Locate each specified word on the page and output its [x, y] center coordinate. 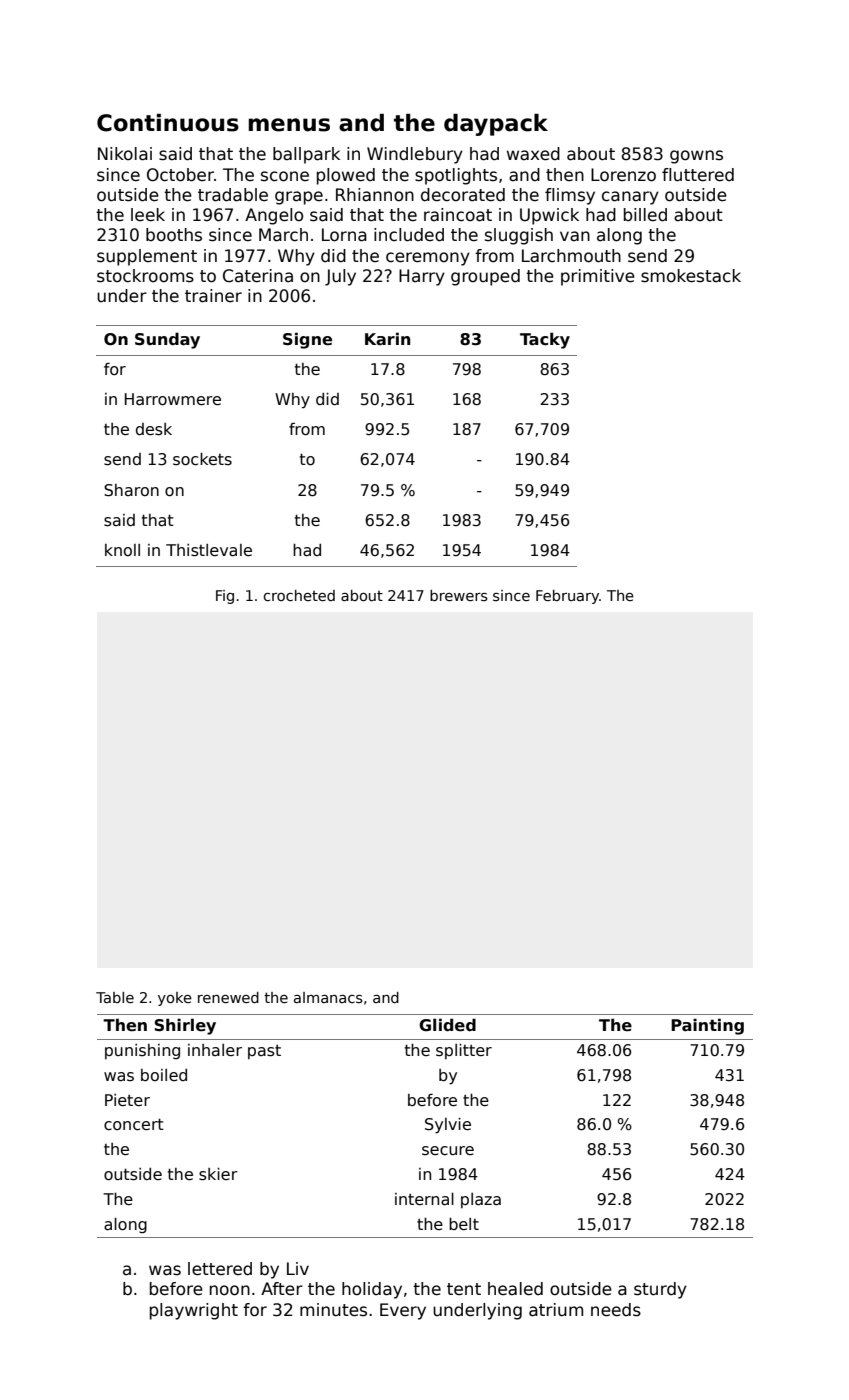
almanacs [328, 997]
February [567, 597]
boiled [164, 1075]
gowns [696, 157]
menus [289, 125]
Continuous [168, 123]
